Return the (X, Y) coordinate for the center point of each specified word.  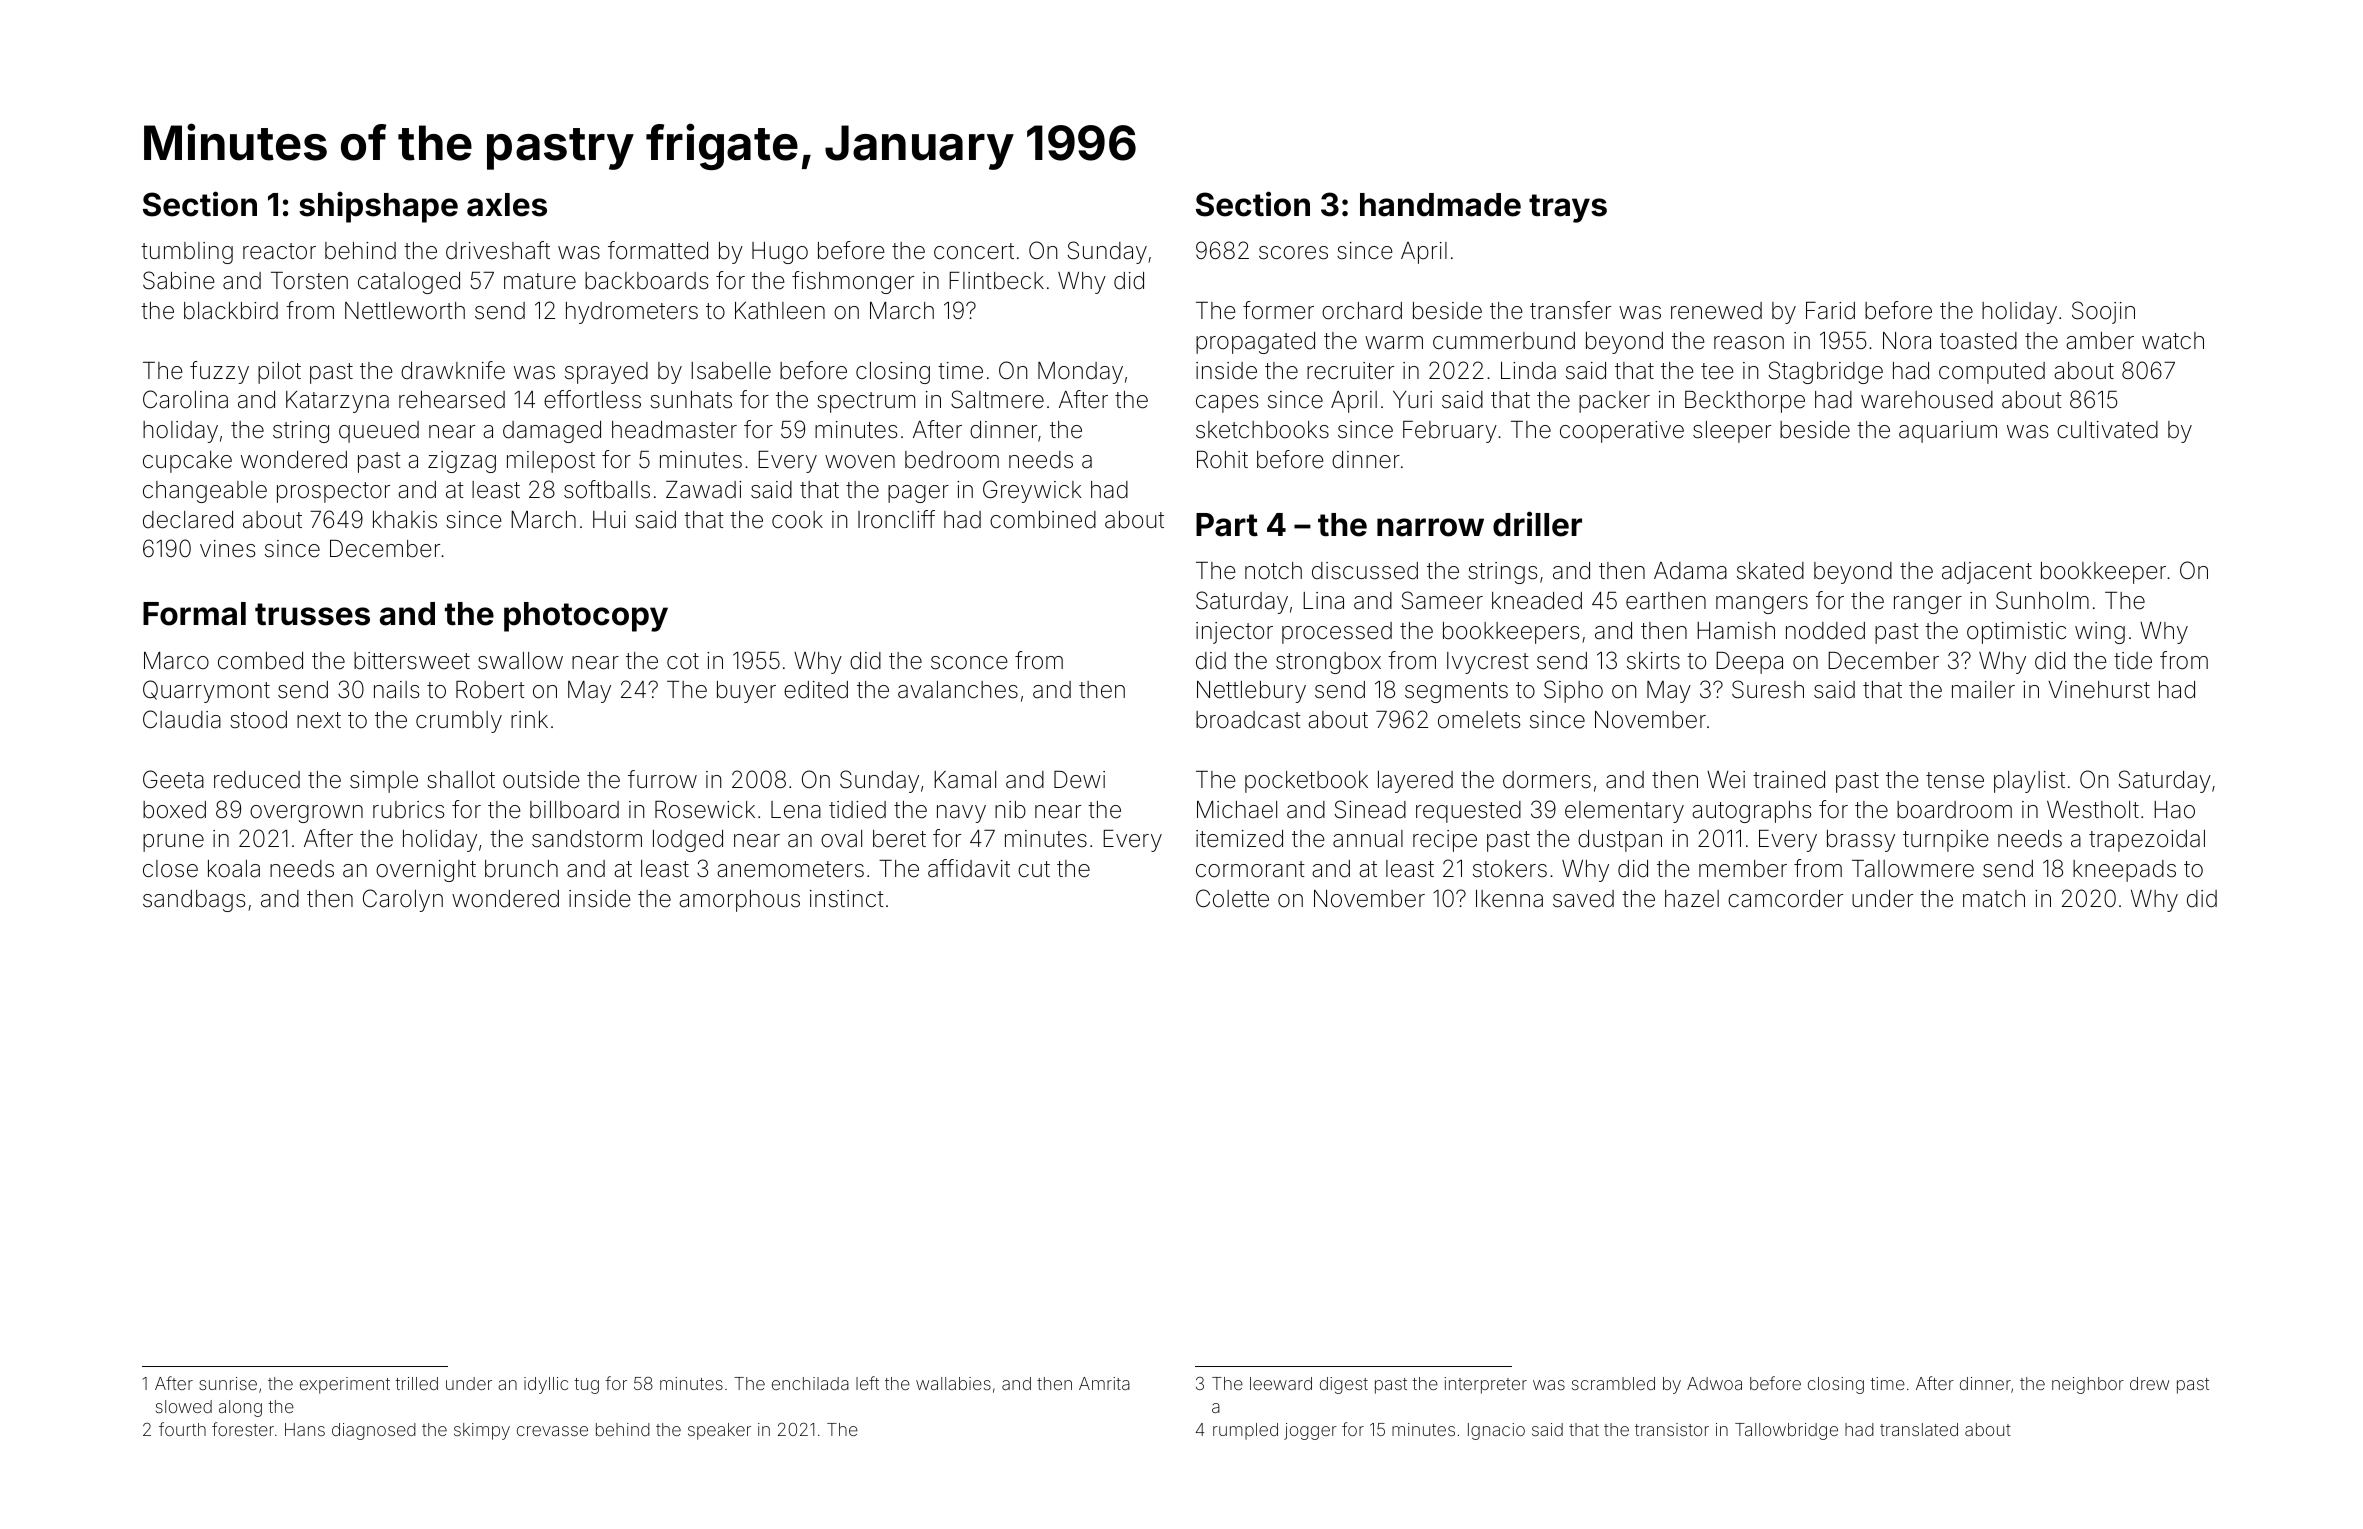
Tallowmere (1913, 869)
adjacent (1987, 573)
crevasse (552, 1431)
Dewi (1079, 780)
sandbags (194, 901)
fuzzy (219, 372)
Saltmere (997, 399)
